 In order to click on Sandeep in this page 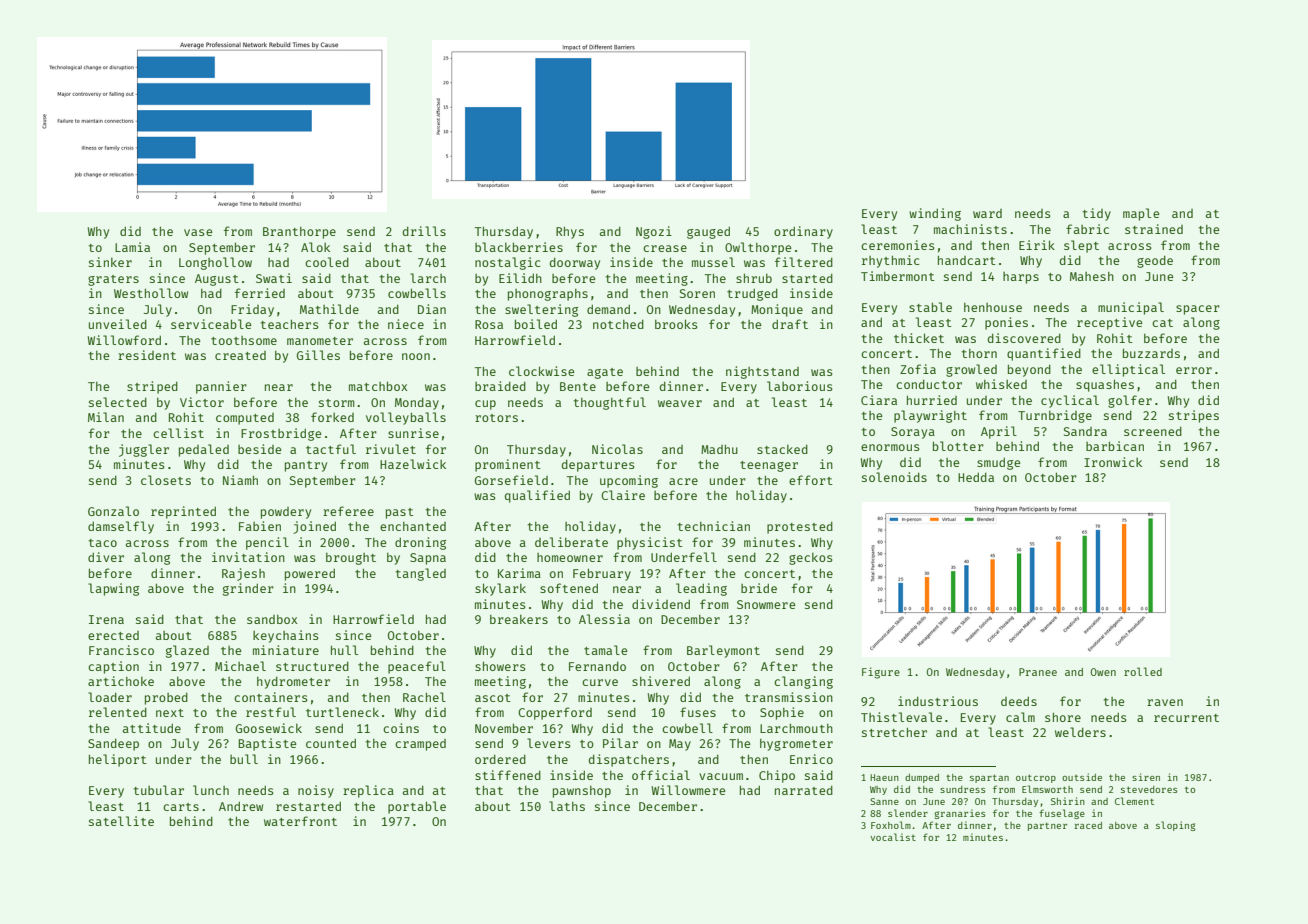, I will do `click(113, 745)`.
